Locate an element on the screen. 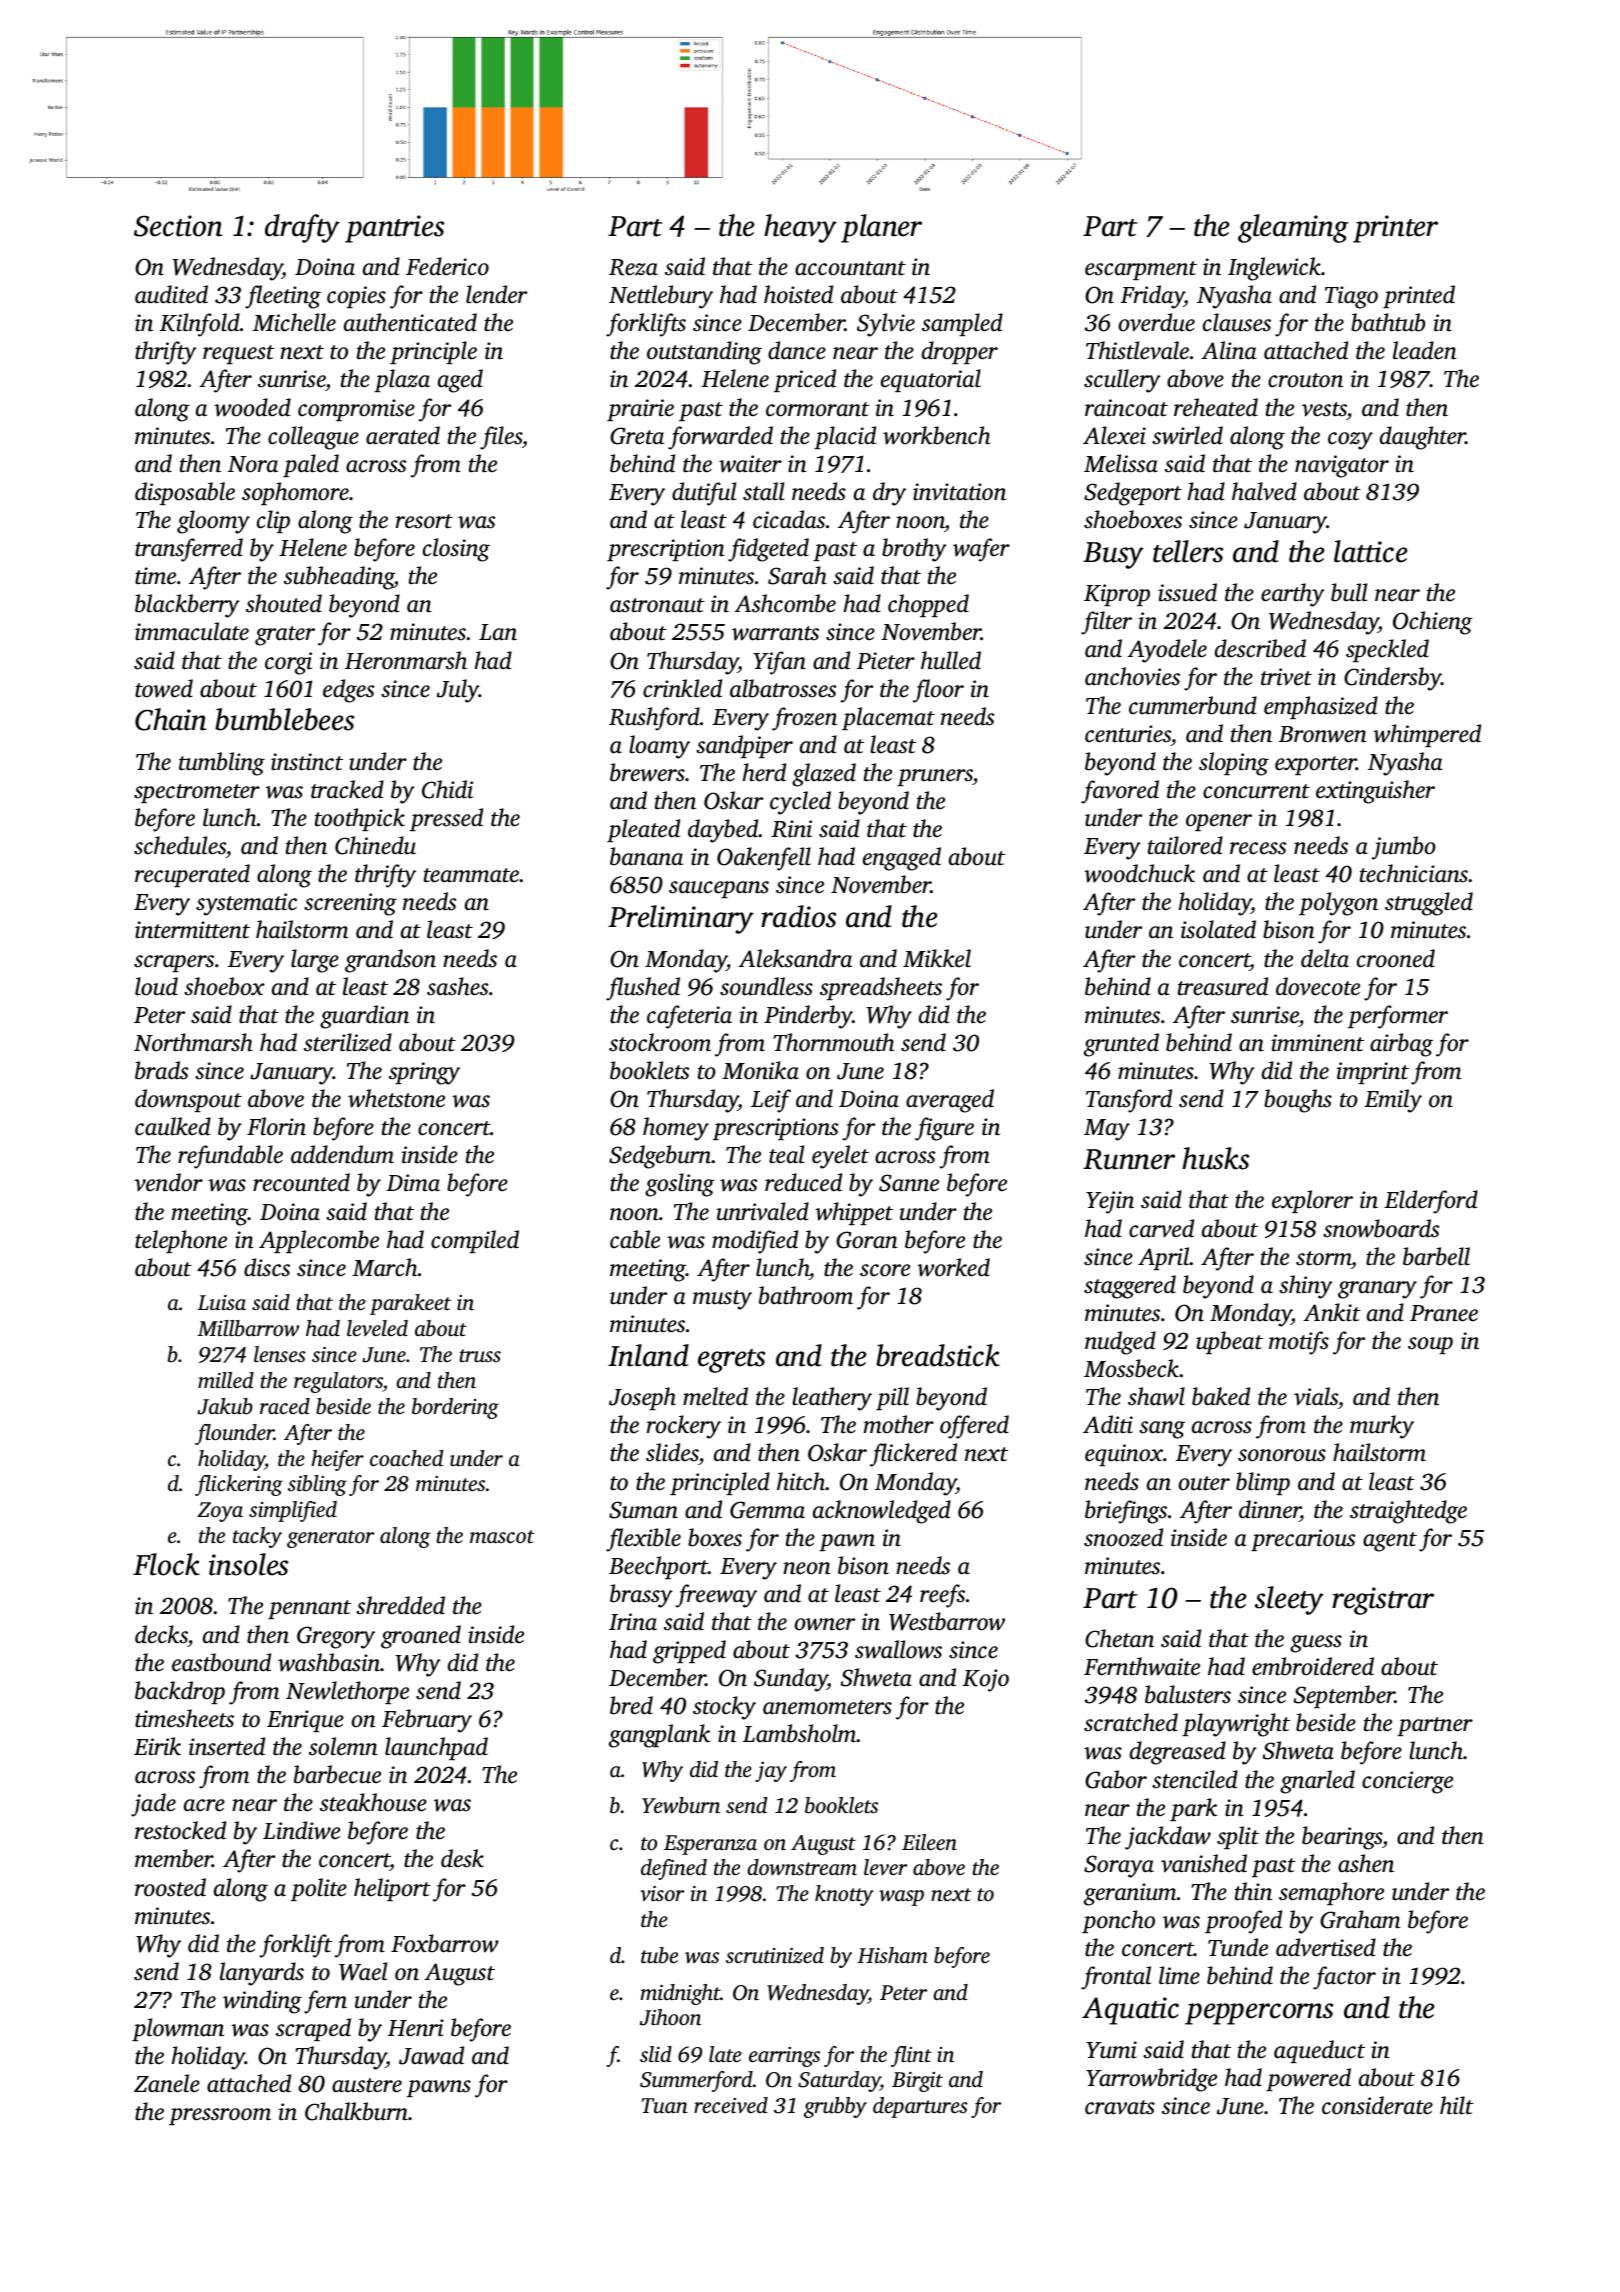 The height and width of the screenshot is (2292, 1620). registrar is located at coordinates (1383, 1601).
